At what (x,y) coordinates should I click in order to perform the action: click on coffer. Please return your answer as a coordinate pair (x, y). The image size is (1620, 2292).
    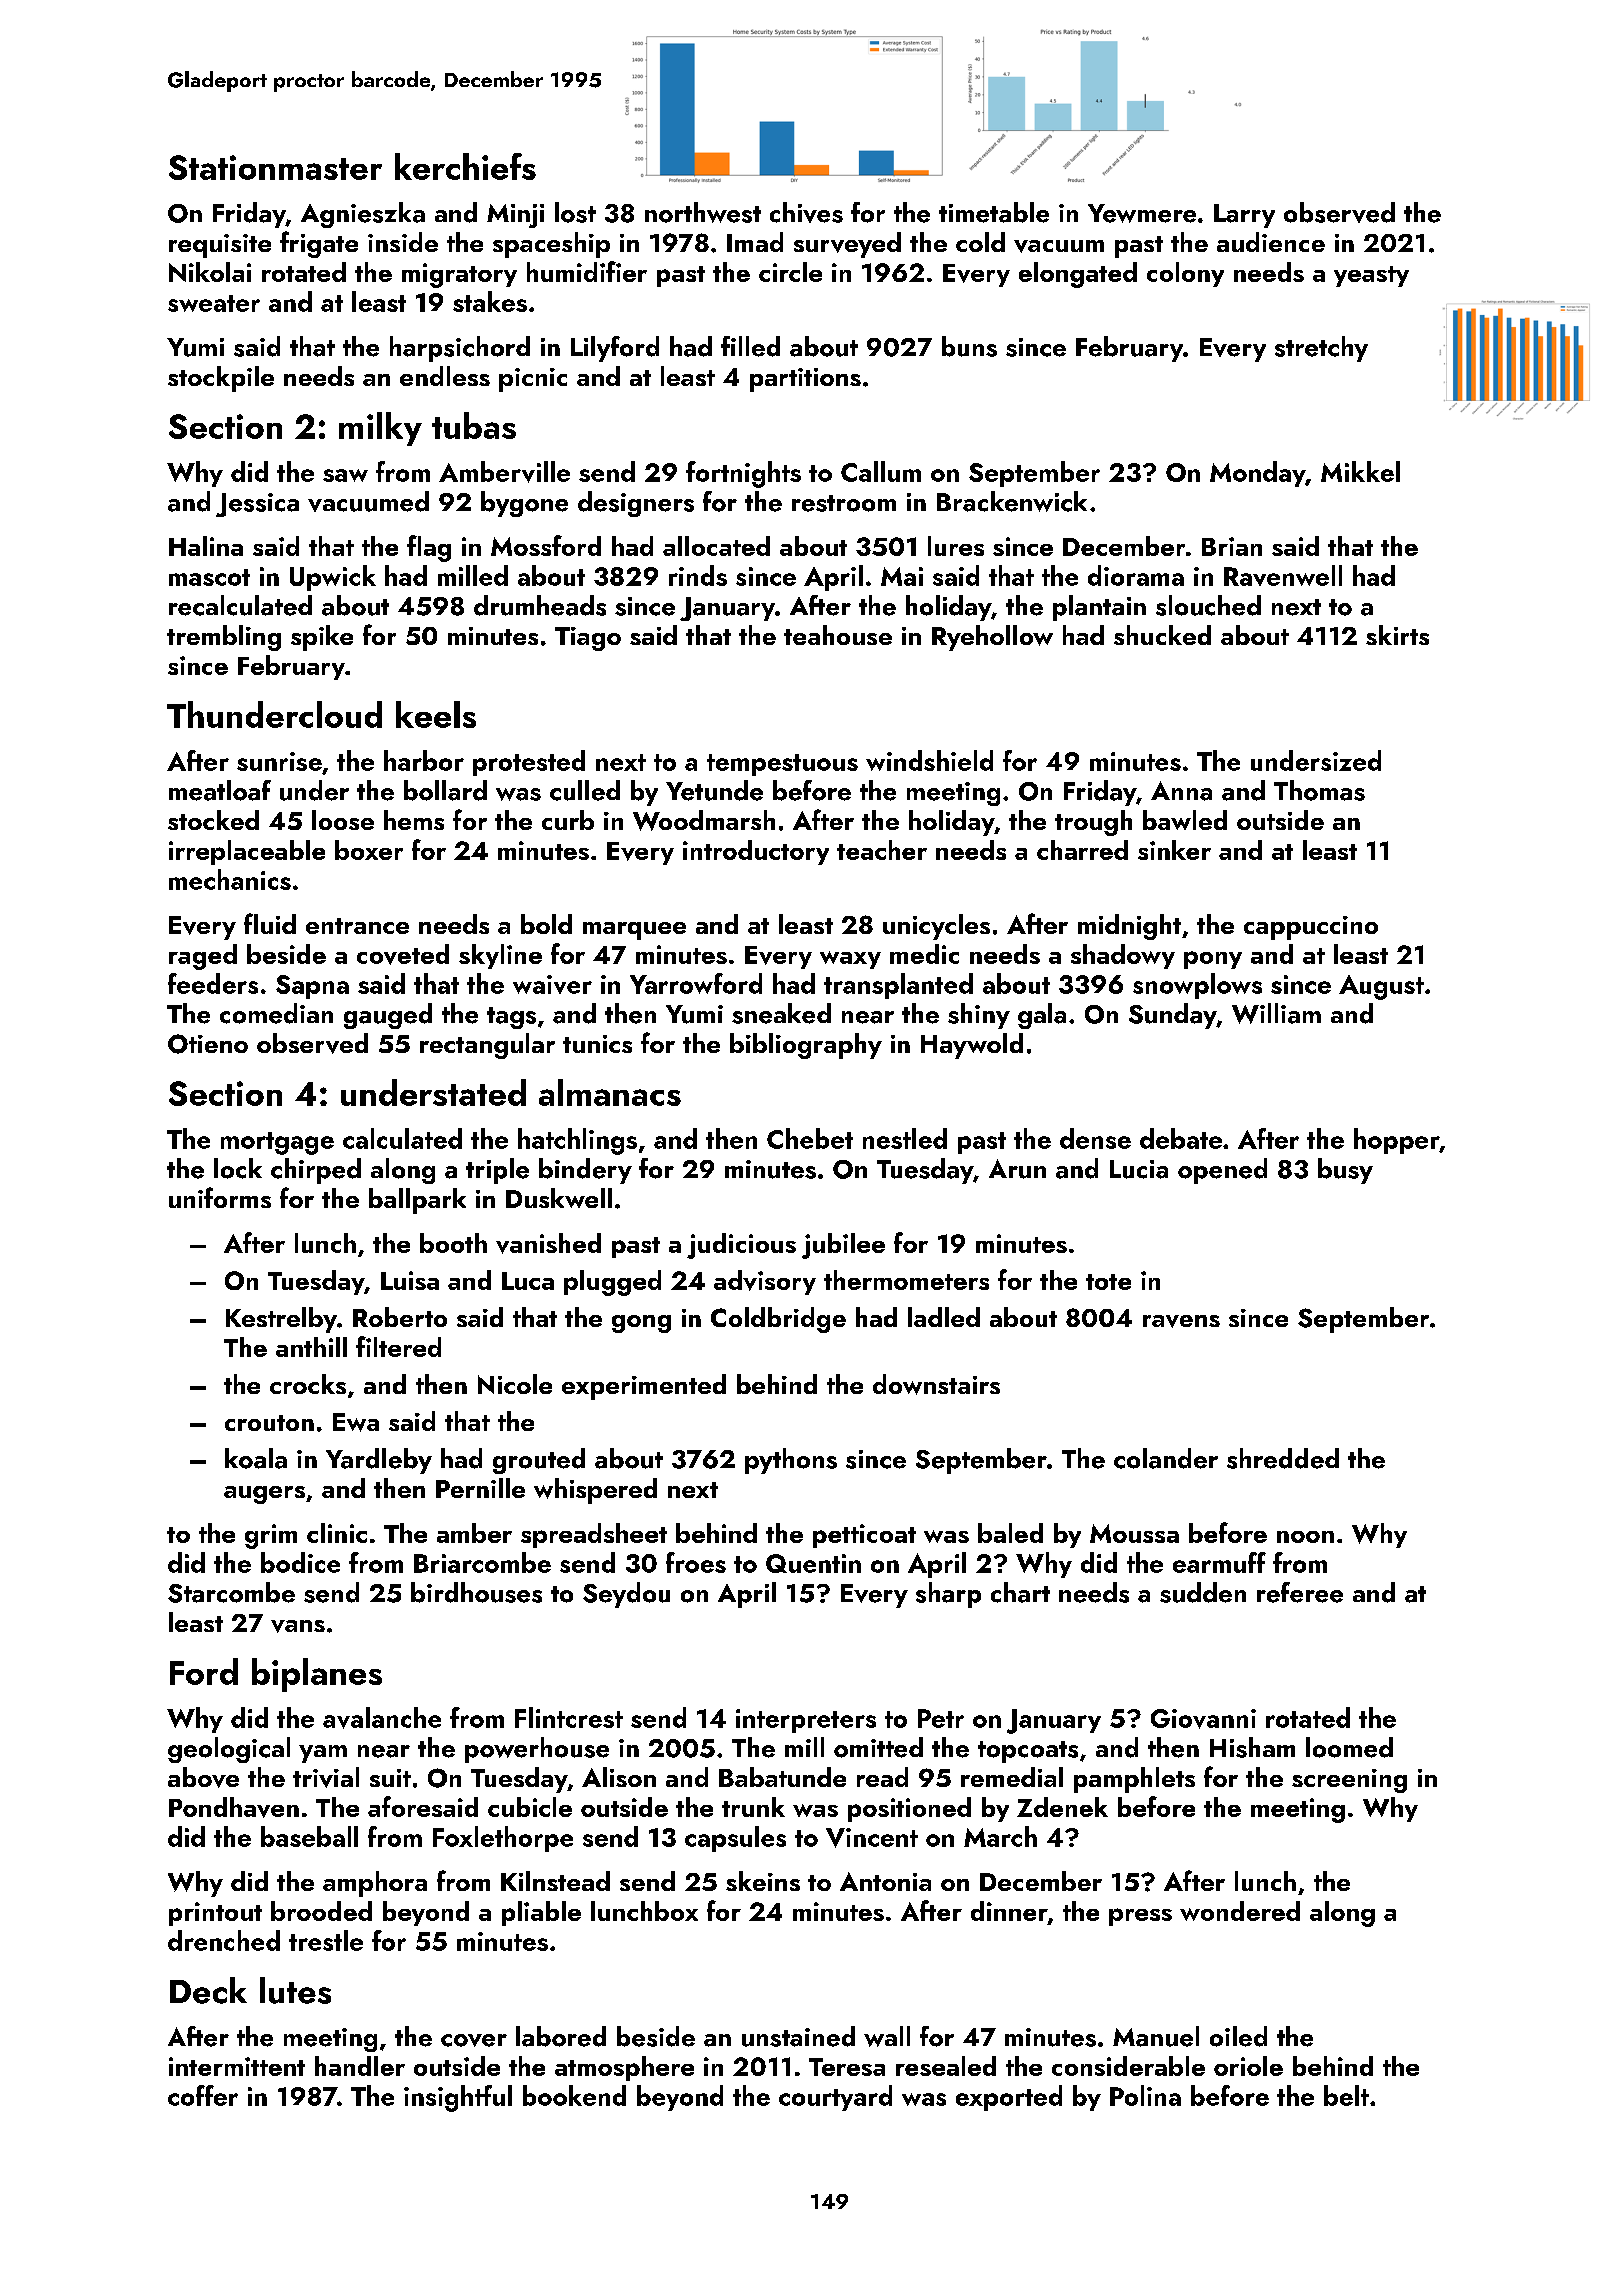
    Looking at the image, I should click on (203, 2095).
